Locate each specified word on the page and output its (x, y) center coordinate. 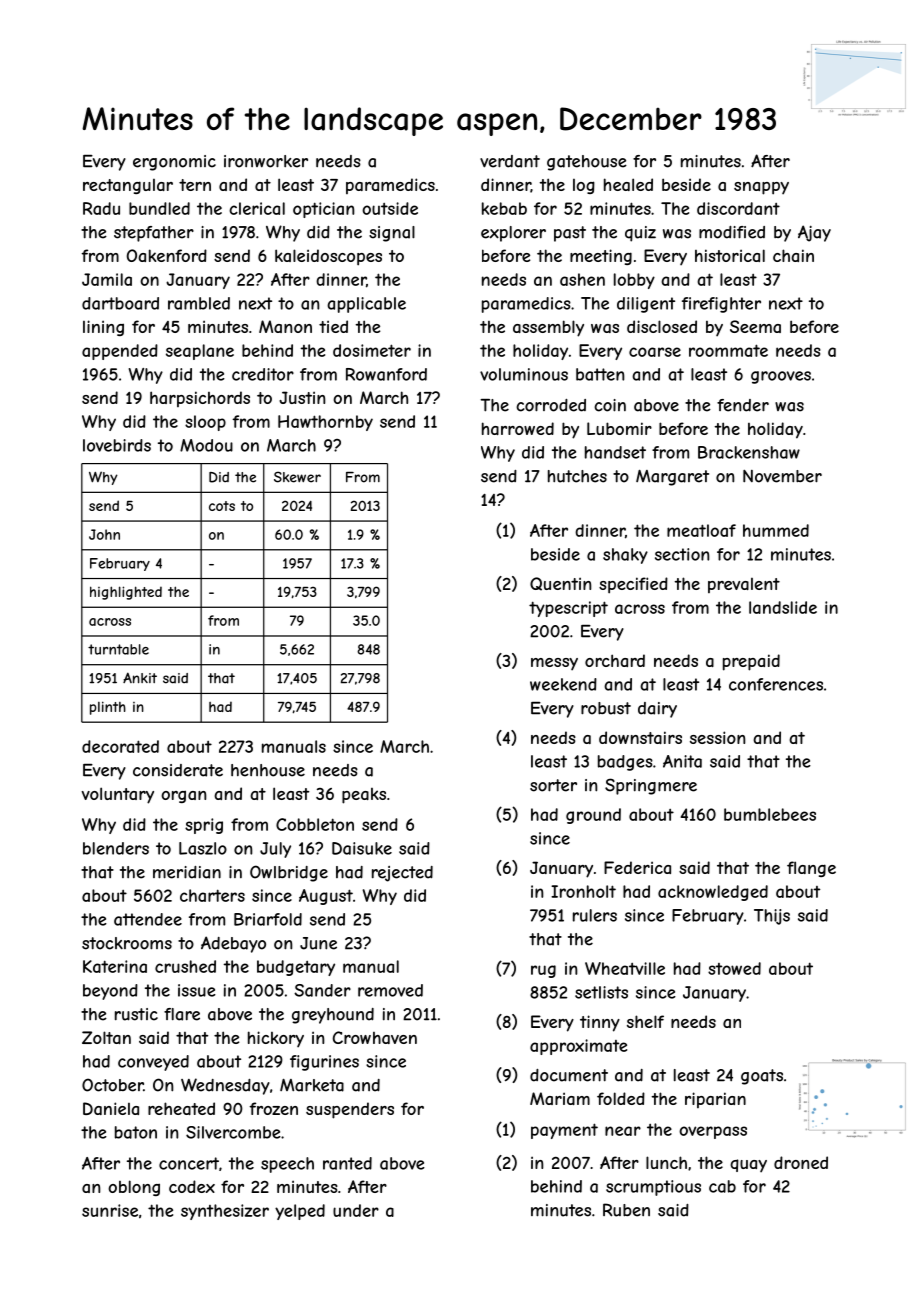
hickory (276, 1039)
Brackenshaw (749, 452)
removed (390, 990)
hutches (577, 476)
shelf (645, 1021)
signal (392, 234)
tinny (600, 1023)
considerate (178, 770)
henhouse (268, 770)
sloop (205, 423)
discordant (738, 208)
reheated (181, 1108)
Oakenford (167, 255)
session (717, 737)
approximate (578, 1047)
